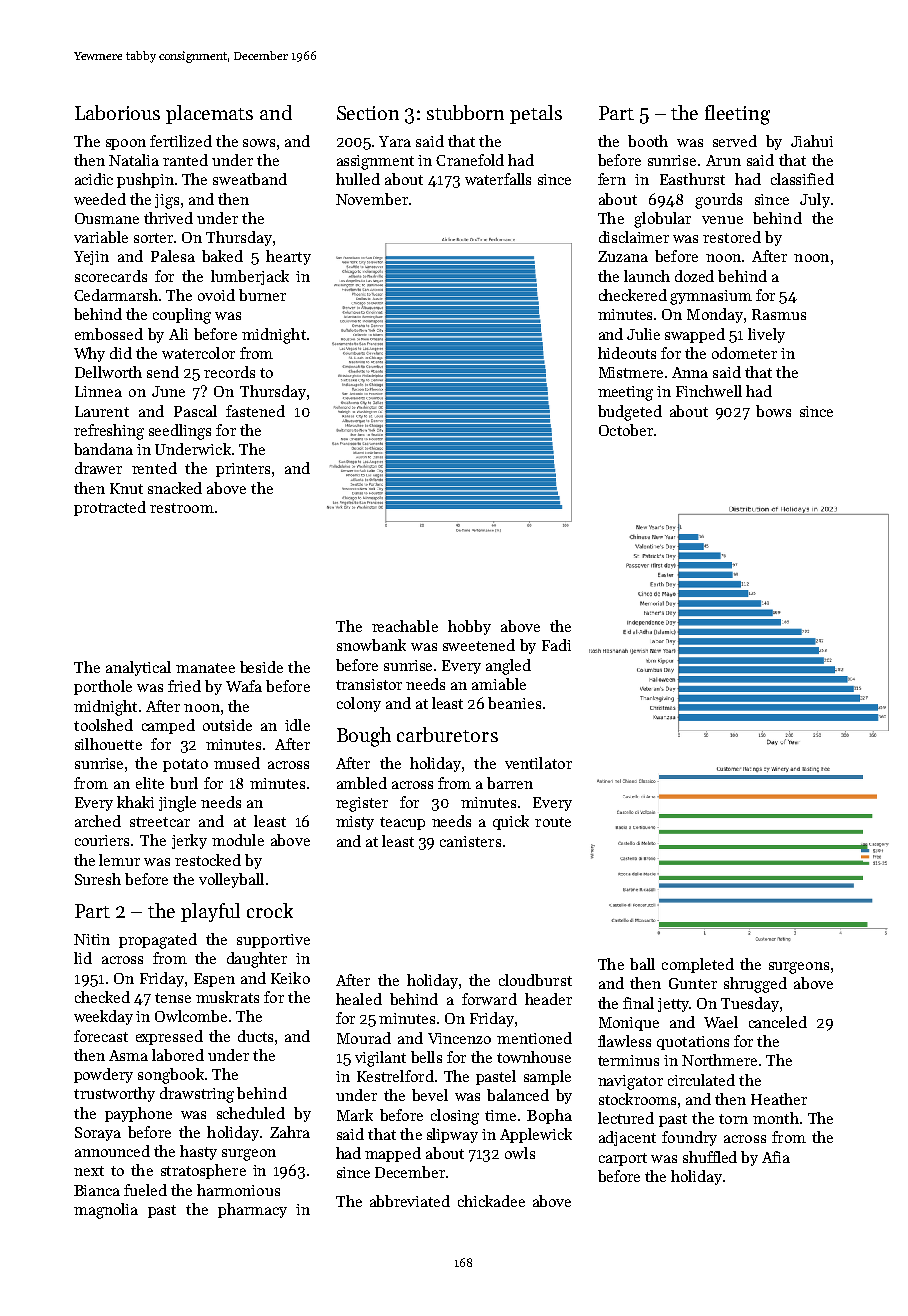  I want to click on beside, so click(261, 667).
